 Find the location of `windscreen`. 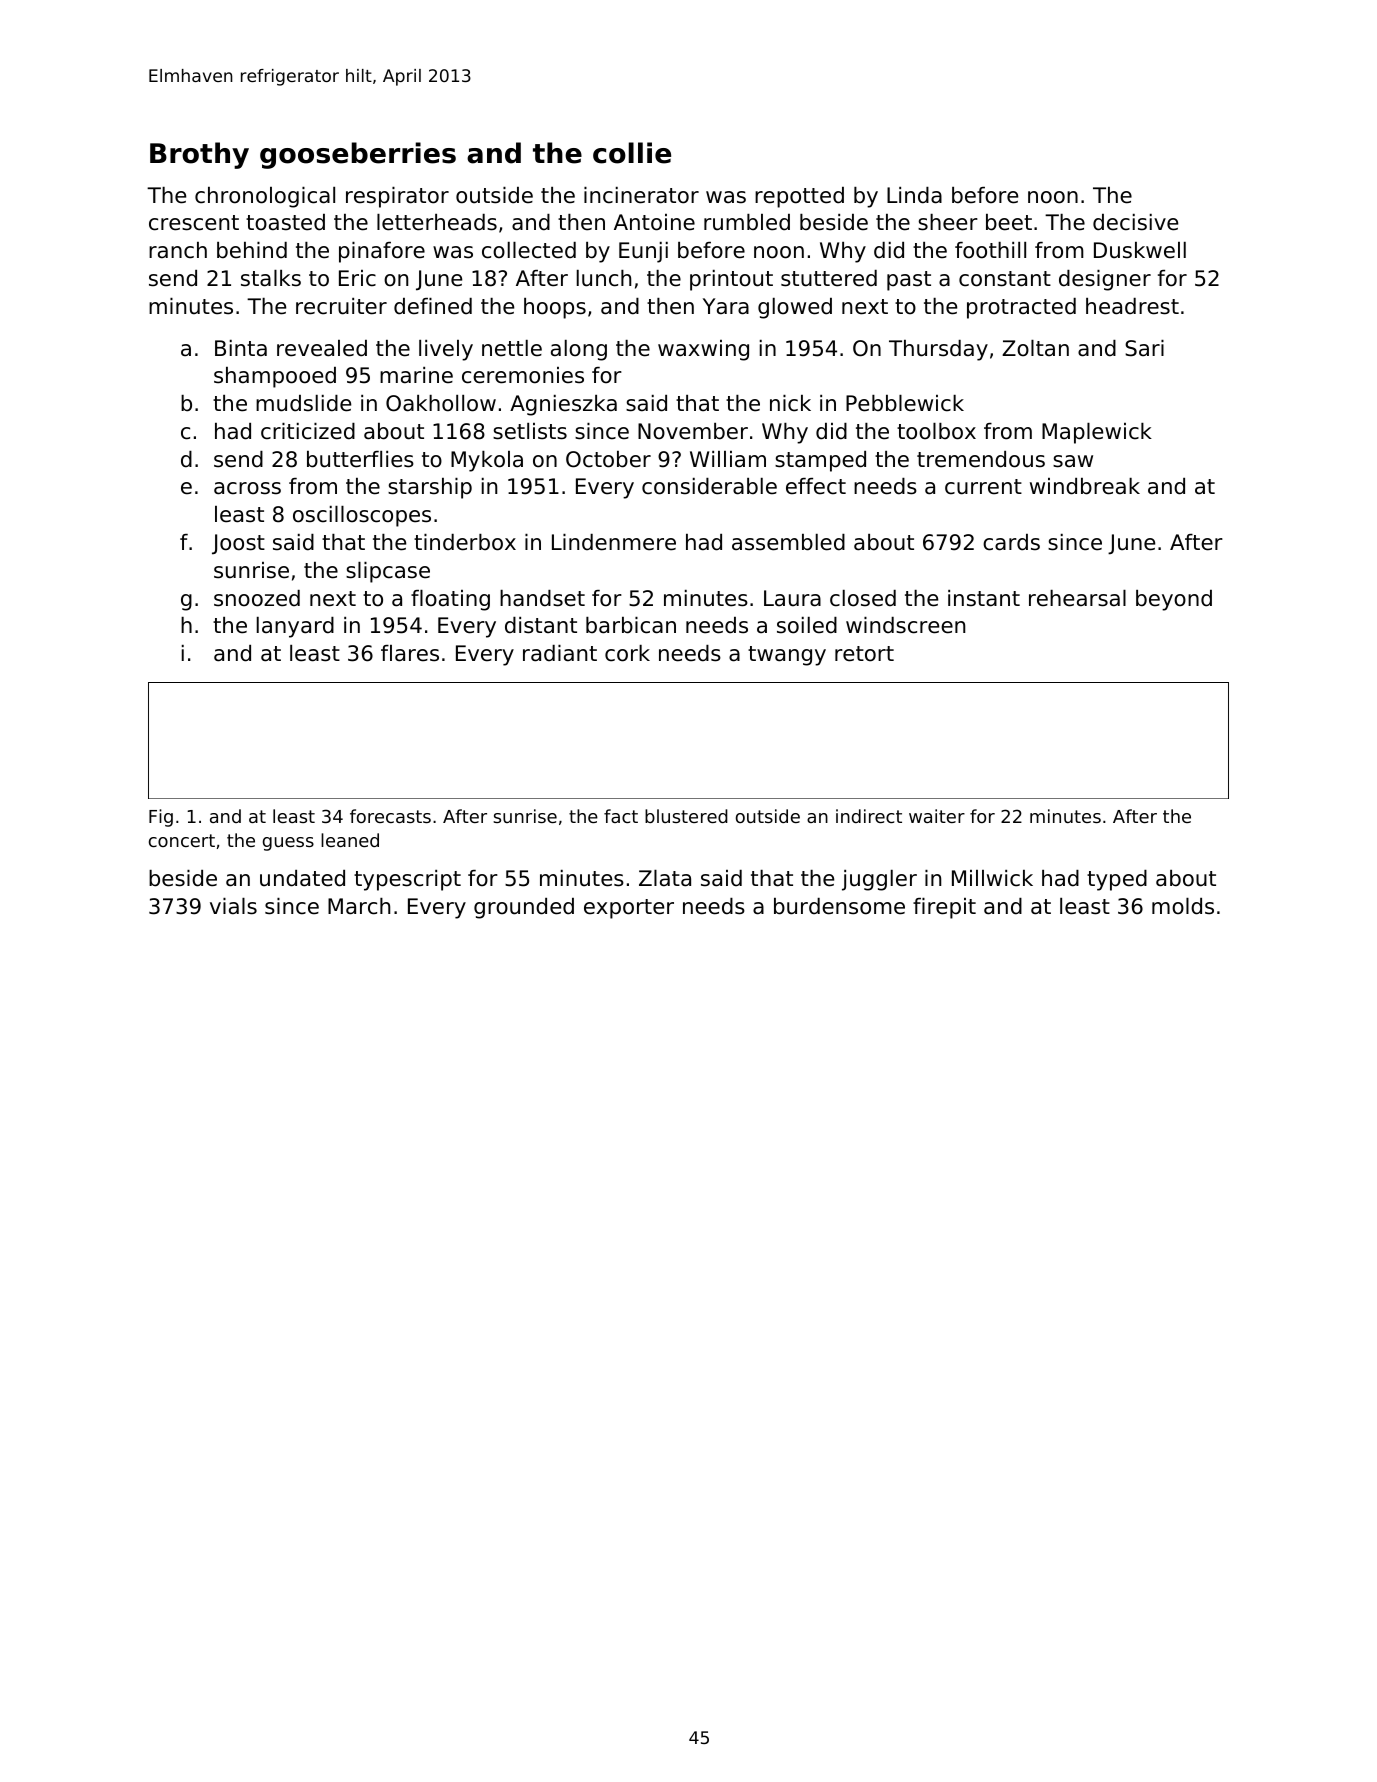

windscreen is located at coordinates (905, 625).
